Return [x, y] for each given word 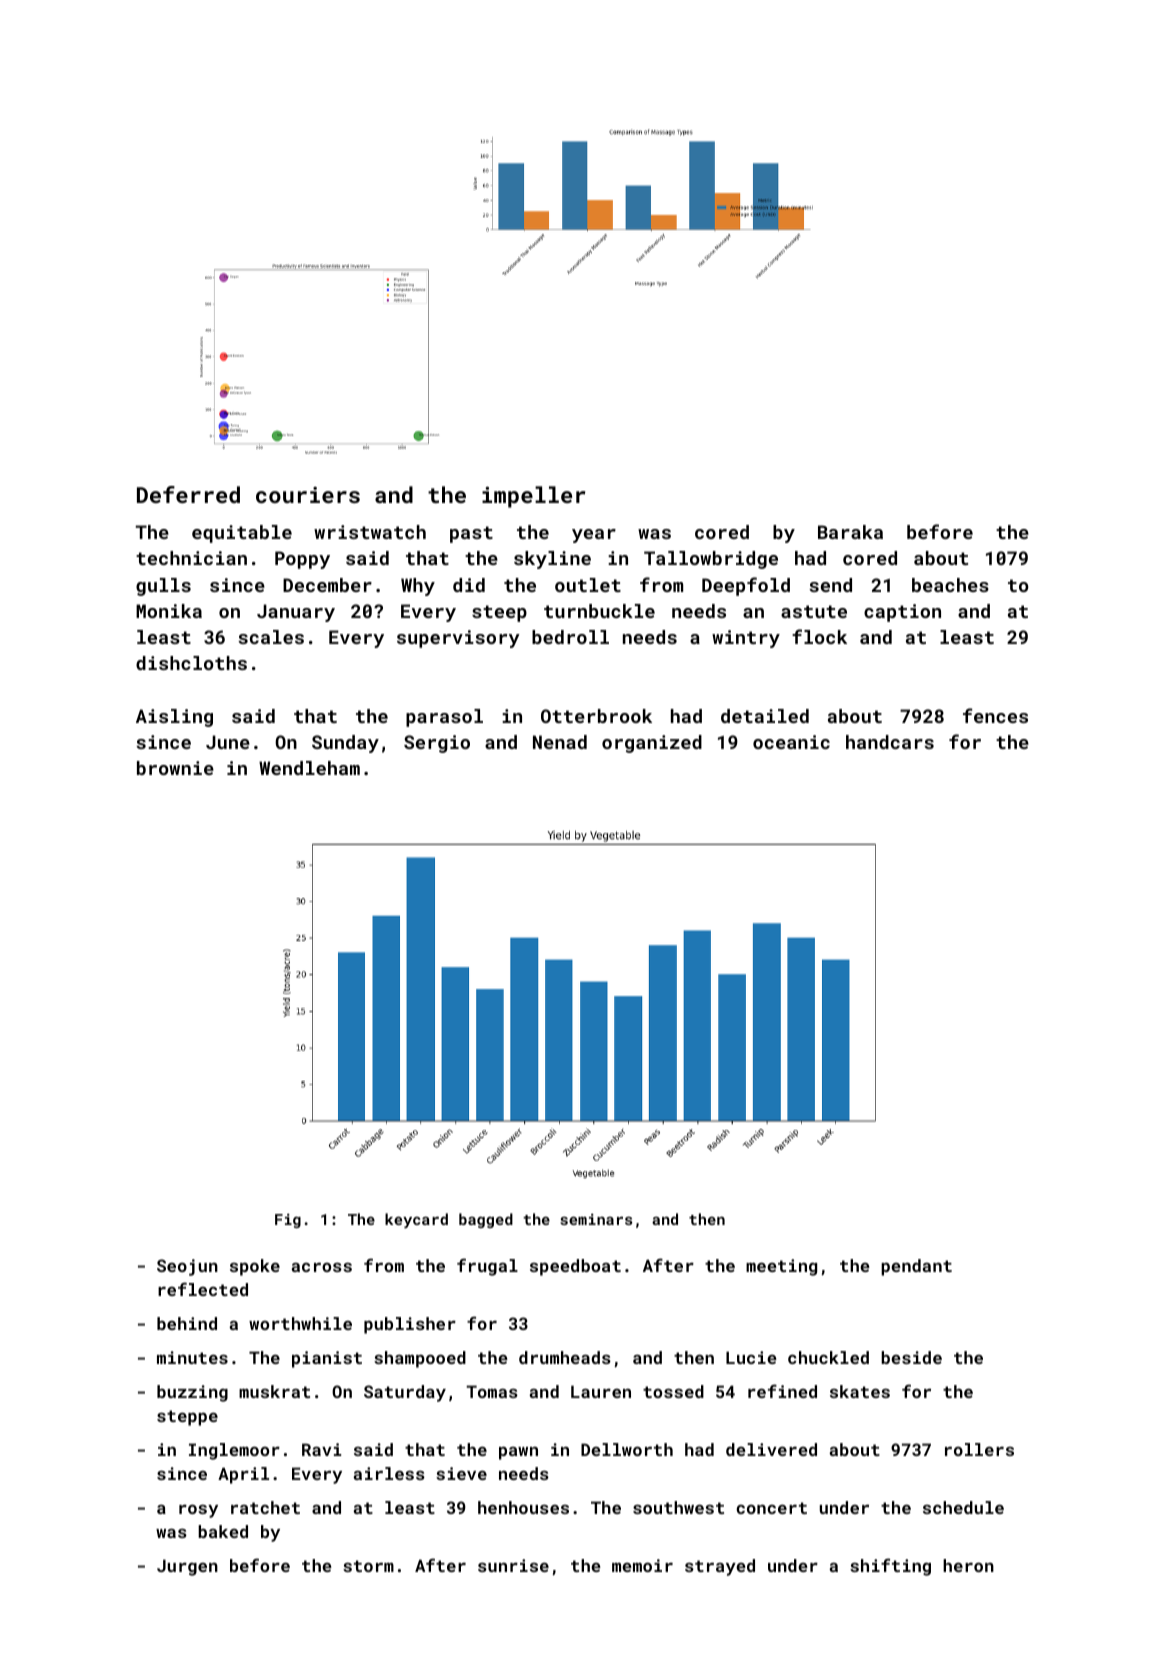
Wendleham [309, 768]
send [830, 585]
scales [271, 637]
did [469, 585]
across [322, 1267]
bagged [486, 1220]
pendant [916, 1267]
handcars [890, 742]
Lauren [601, 1391]
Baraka [850, 532]
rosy [198, 1511]
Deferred [188, 494]
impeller [533, 497]
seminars [596, 1219]
